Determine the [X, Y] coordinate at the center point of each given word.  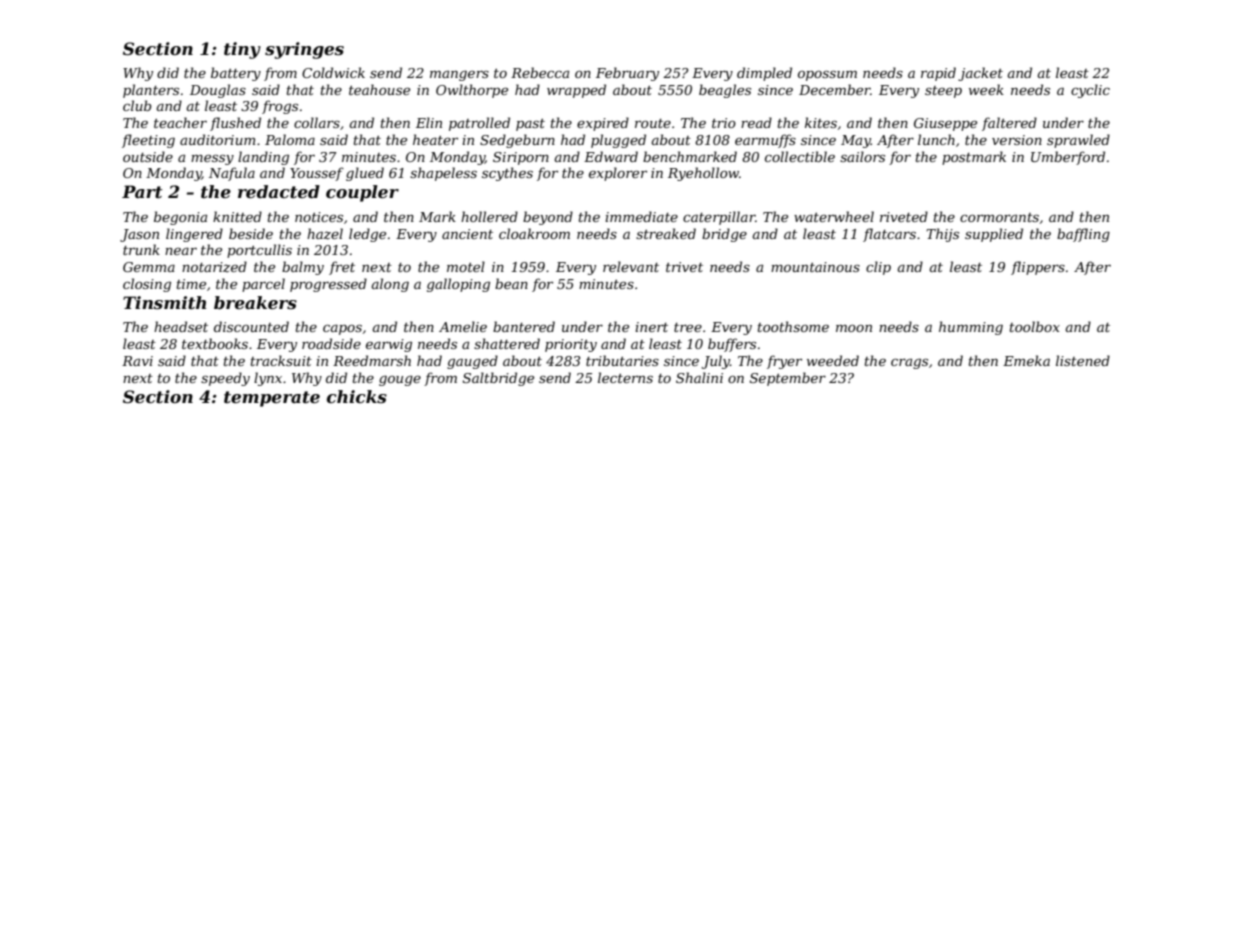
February [627, 74]
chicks [357, 396]
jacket [980, 74]
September [788, 379]
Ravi [137, 361]
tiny [242, 50]
